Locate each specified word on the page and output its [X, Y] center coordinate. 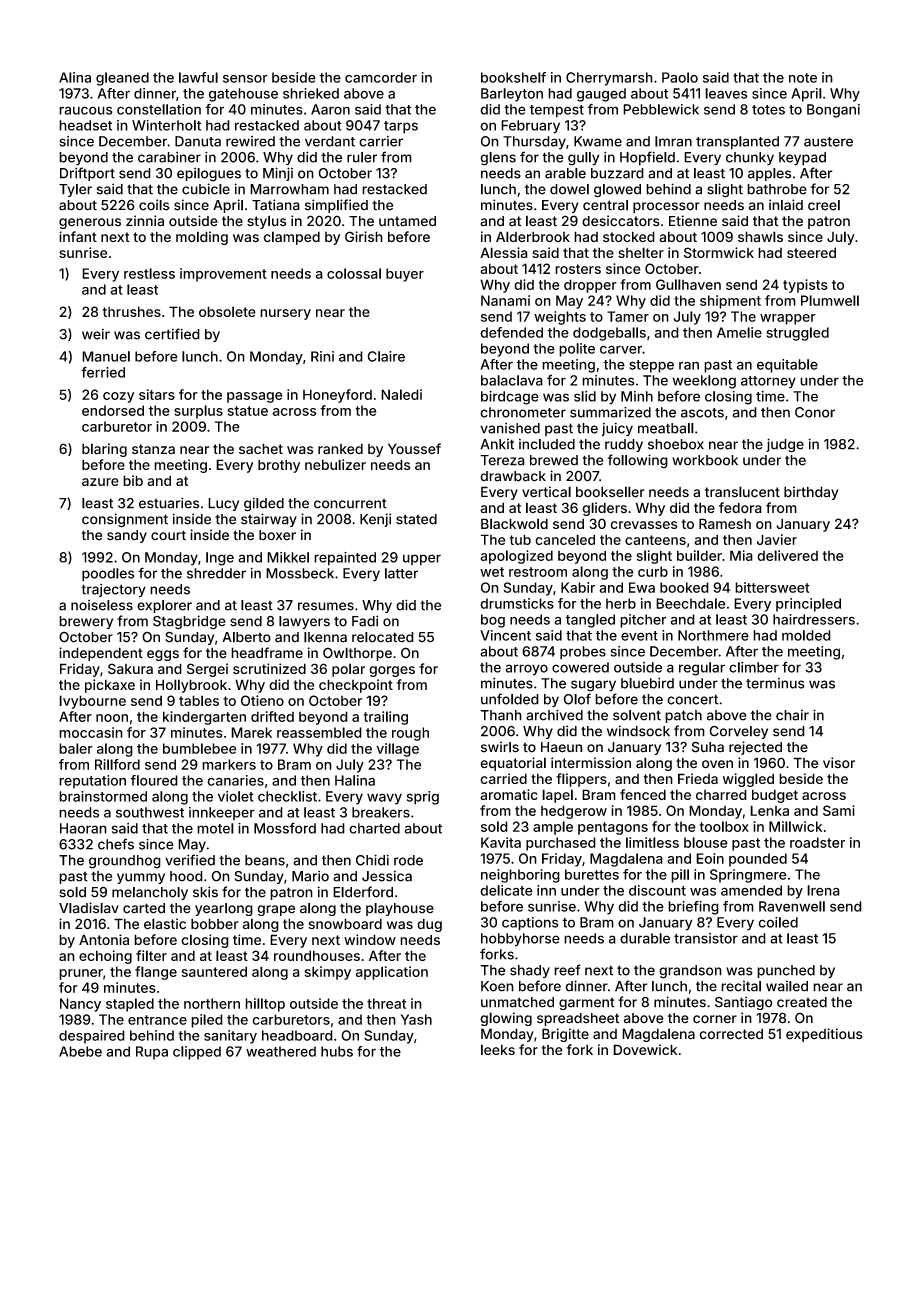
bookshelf [513, 77]
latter [401, 573]
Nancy [80, 1005]
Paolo [680, 77]
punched [786, 971]
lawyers [304, 622]
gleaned [122, 79]
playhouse [400, 909]
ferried [103, 372]
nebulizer [335, 464]
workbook [705, 460]
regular [702, 669]
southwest [150, 812]
